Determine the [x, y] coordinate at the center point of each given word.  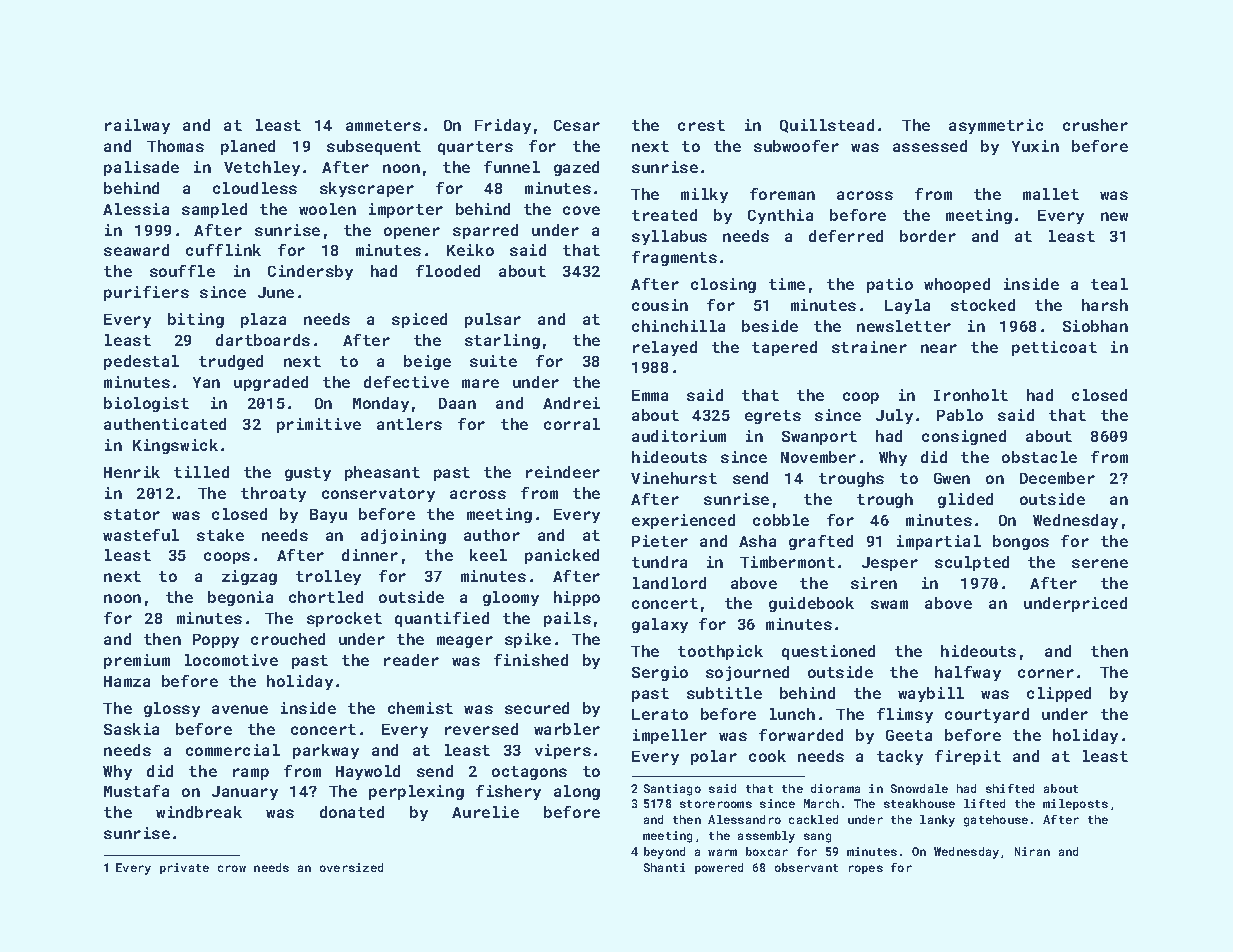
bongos [1021, 542]
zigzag [249, 577]
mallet [1051, 194]
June [276, 292]
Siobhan [1095, 326]
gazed [576, 168]
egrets [773, 417]
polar [714, 757]
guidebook [811, 604]
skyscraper [367, 189]
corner [1046, 673]
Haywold [368, 772]
